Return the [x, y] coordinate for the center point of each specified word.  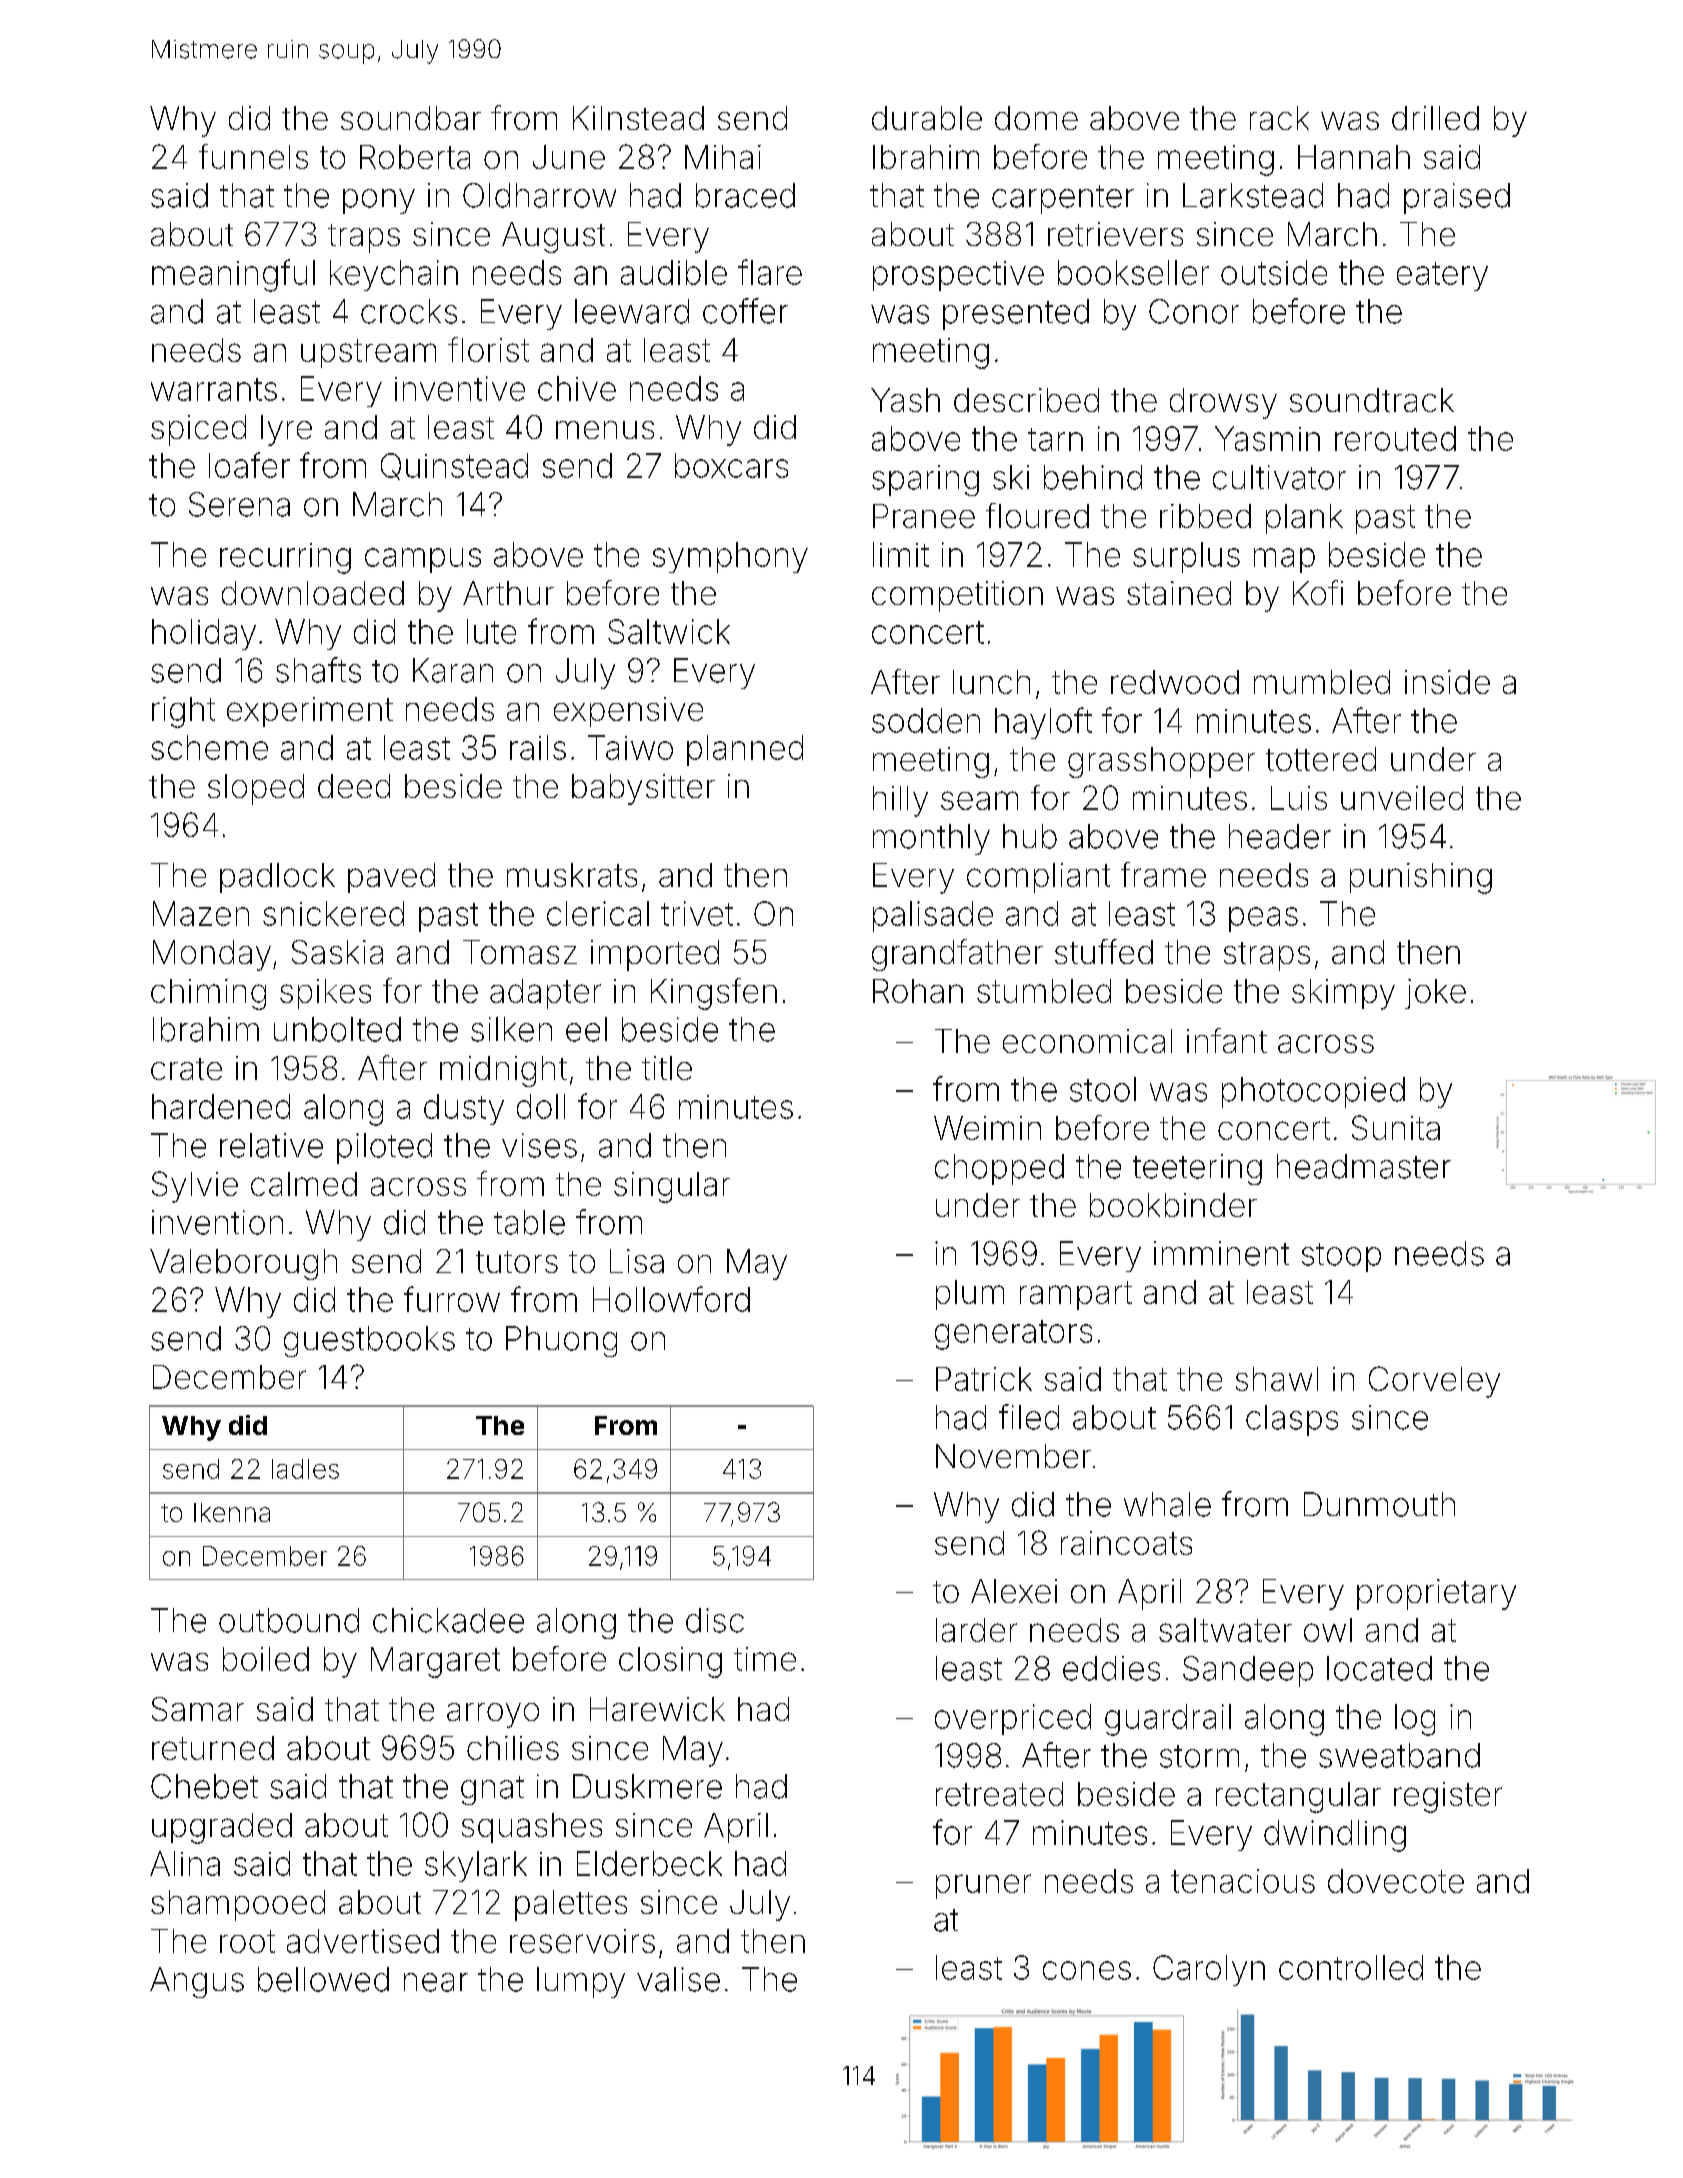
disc [715, 1620]
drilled [1435, 118]
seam [979, 800]
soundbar [411, 118]
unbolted [337, 1029]
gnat [492, 1790]
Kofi [1318, 592]
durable [927, 118]
